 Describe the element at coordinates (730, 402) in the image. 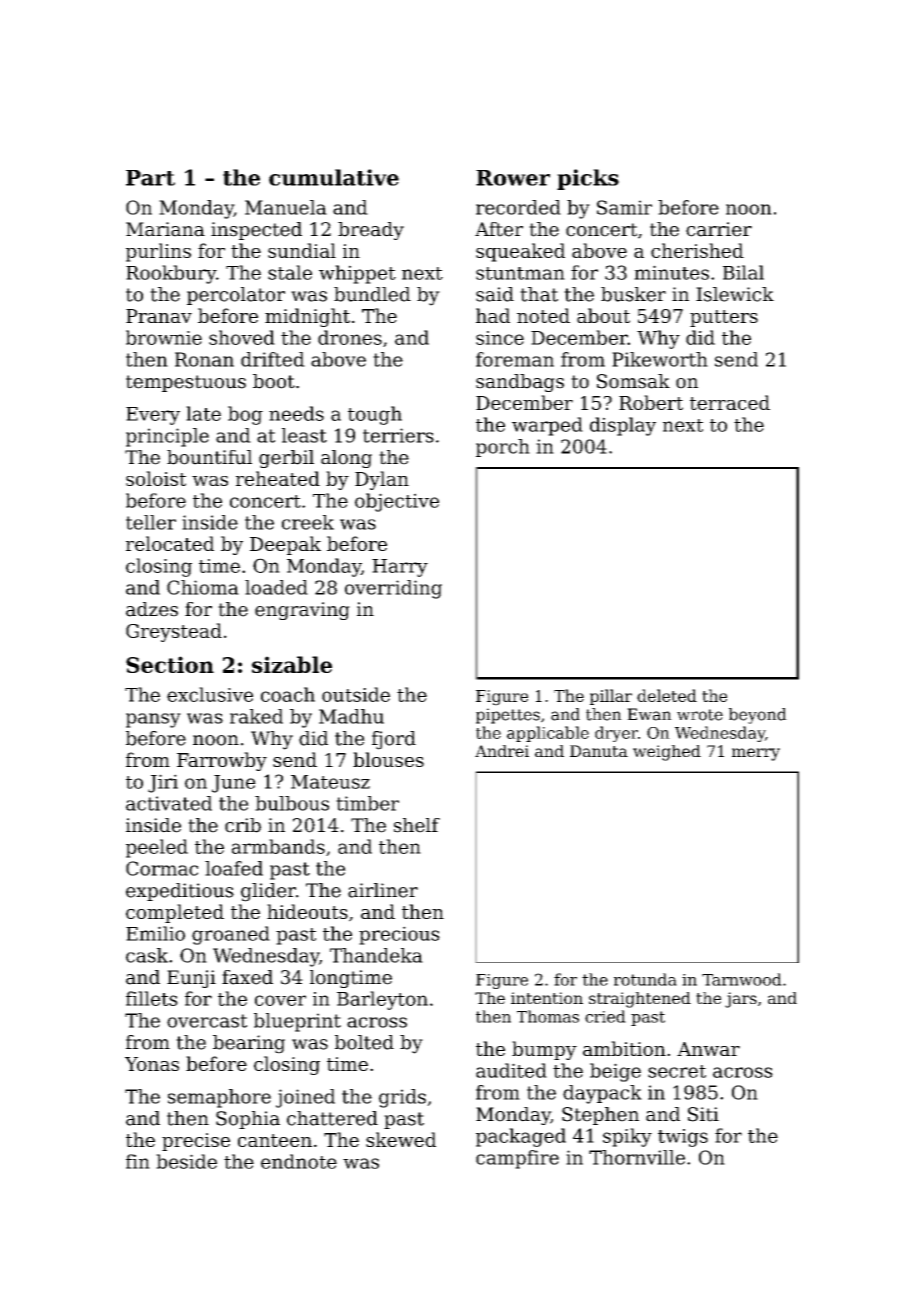

I see `terraced` at that location.
